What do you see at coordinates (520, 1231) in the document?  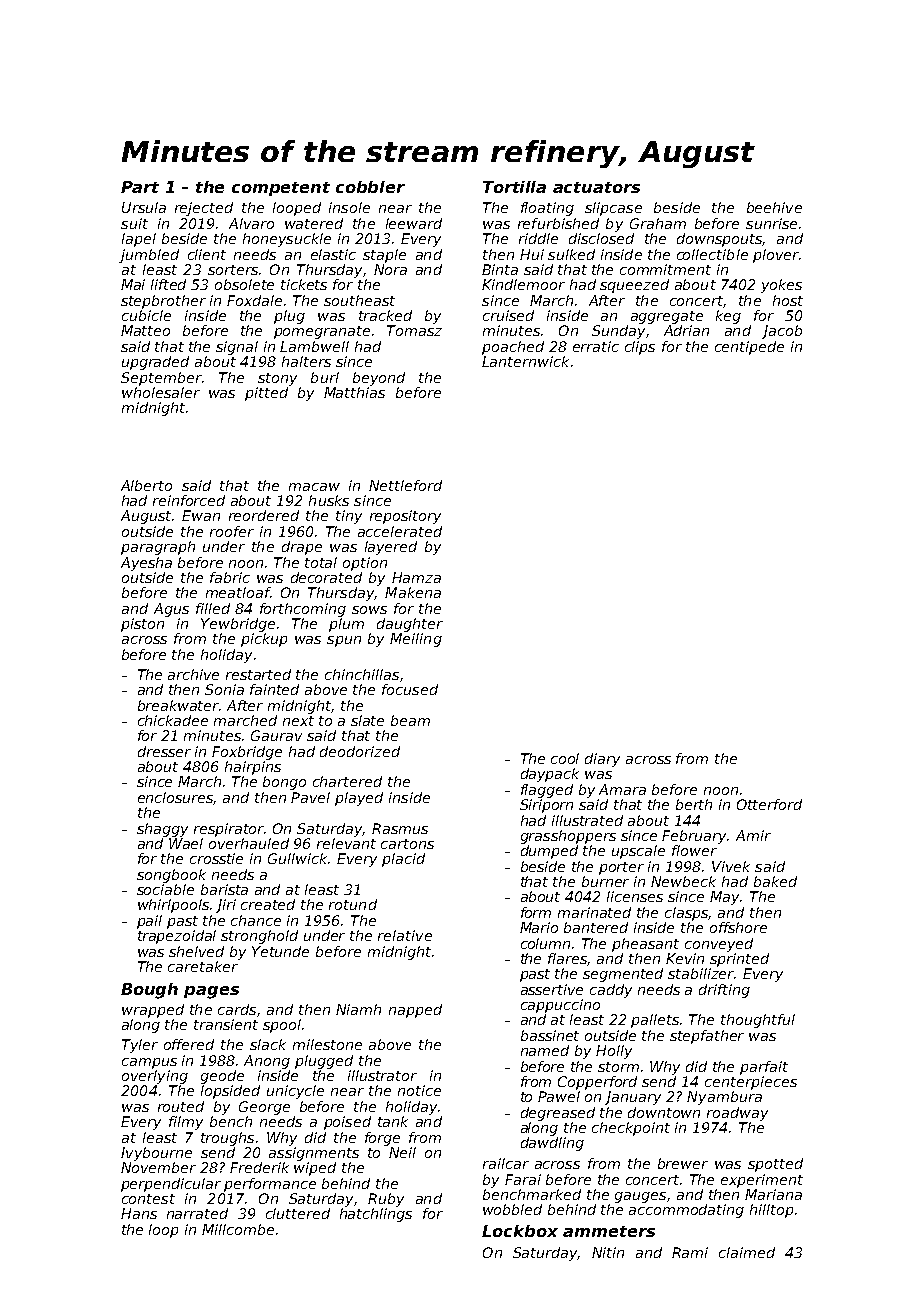 I see `Lockbox` at bounding box center [520, 1231].
